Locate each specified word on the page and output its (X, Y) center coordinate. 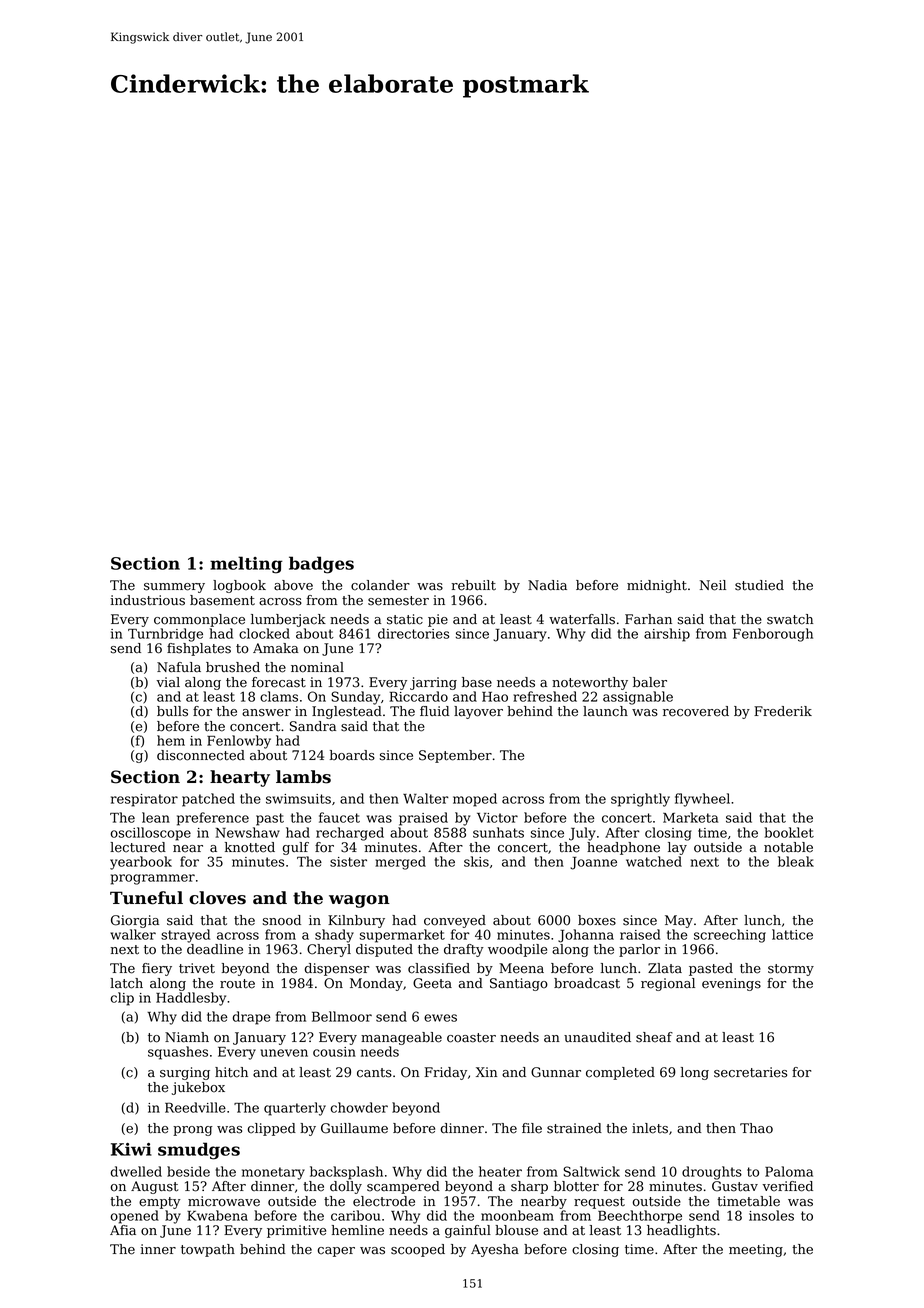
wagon (359, 901)
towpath (208, 1250)
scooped (418, 1250)
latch (126, 983)
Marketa (690, 817)
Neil (713, 585)
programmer (153, 879)
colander (380, 585)
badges (321, 565)
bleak (796, 861)
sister (348, 862)
